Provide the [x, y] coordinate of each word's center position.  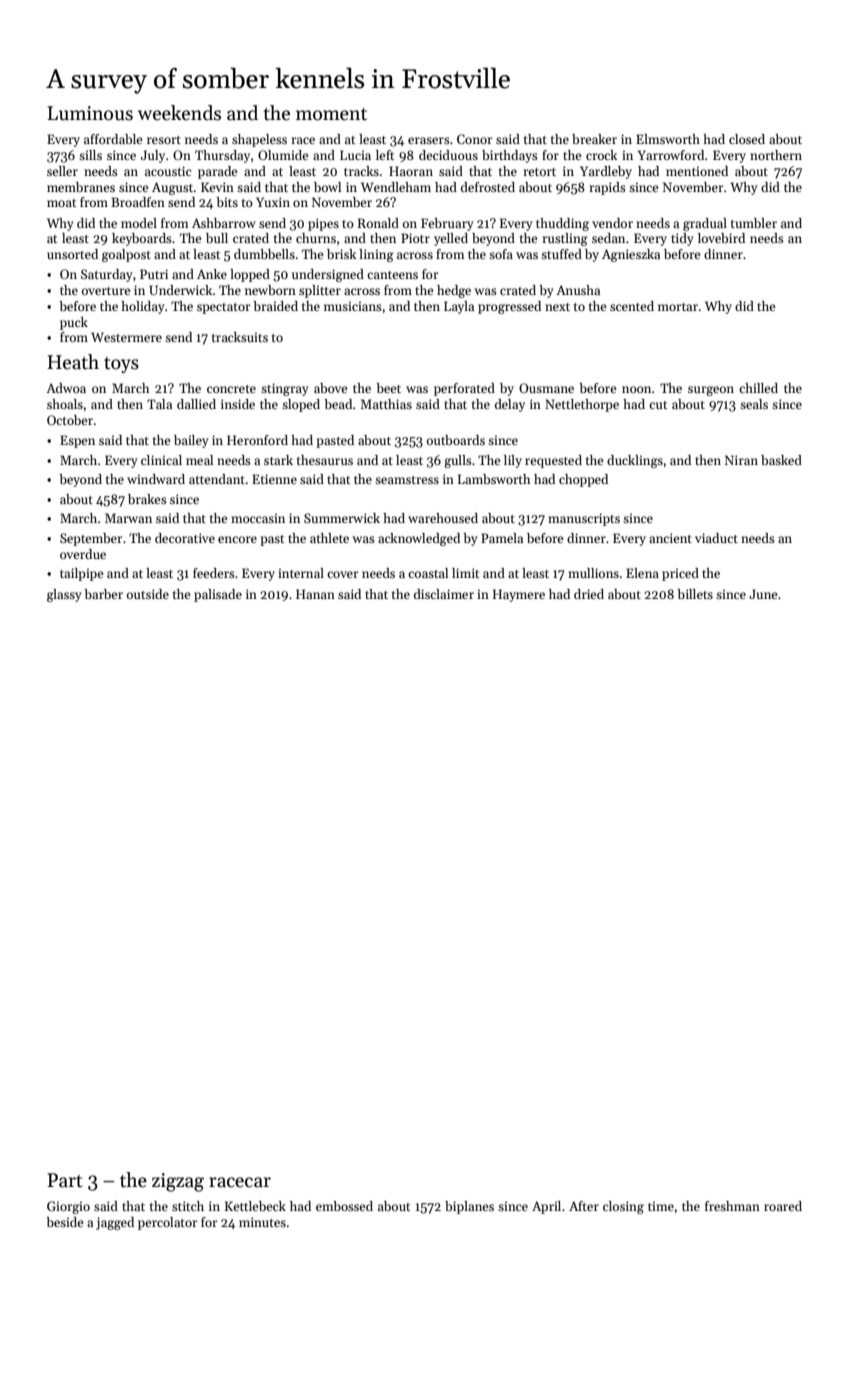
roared [783, 1206]
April [546, 1207]
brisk [341, 254]
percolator [168, 1223]
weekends [179, 113]
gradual [705, 224]
